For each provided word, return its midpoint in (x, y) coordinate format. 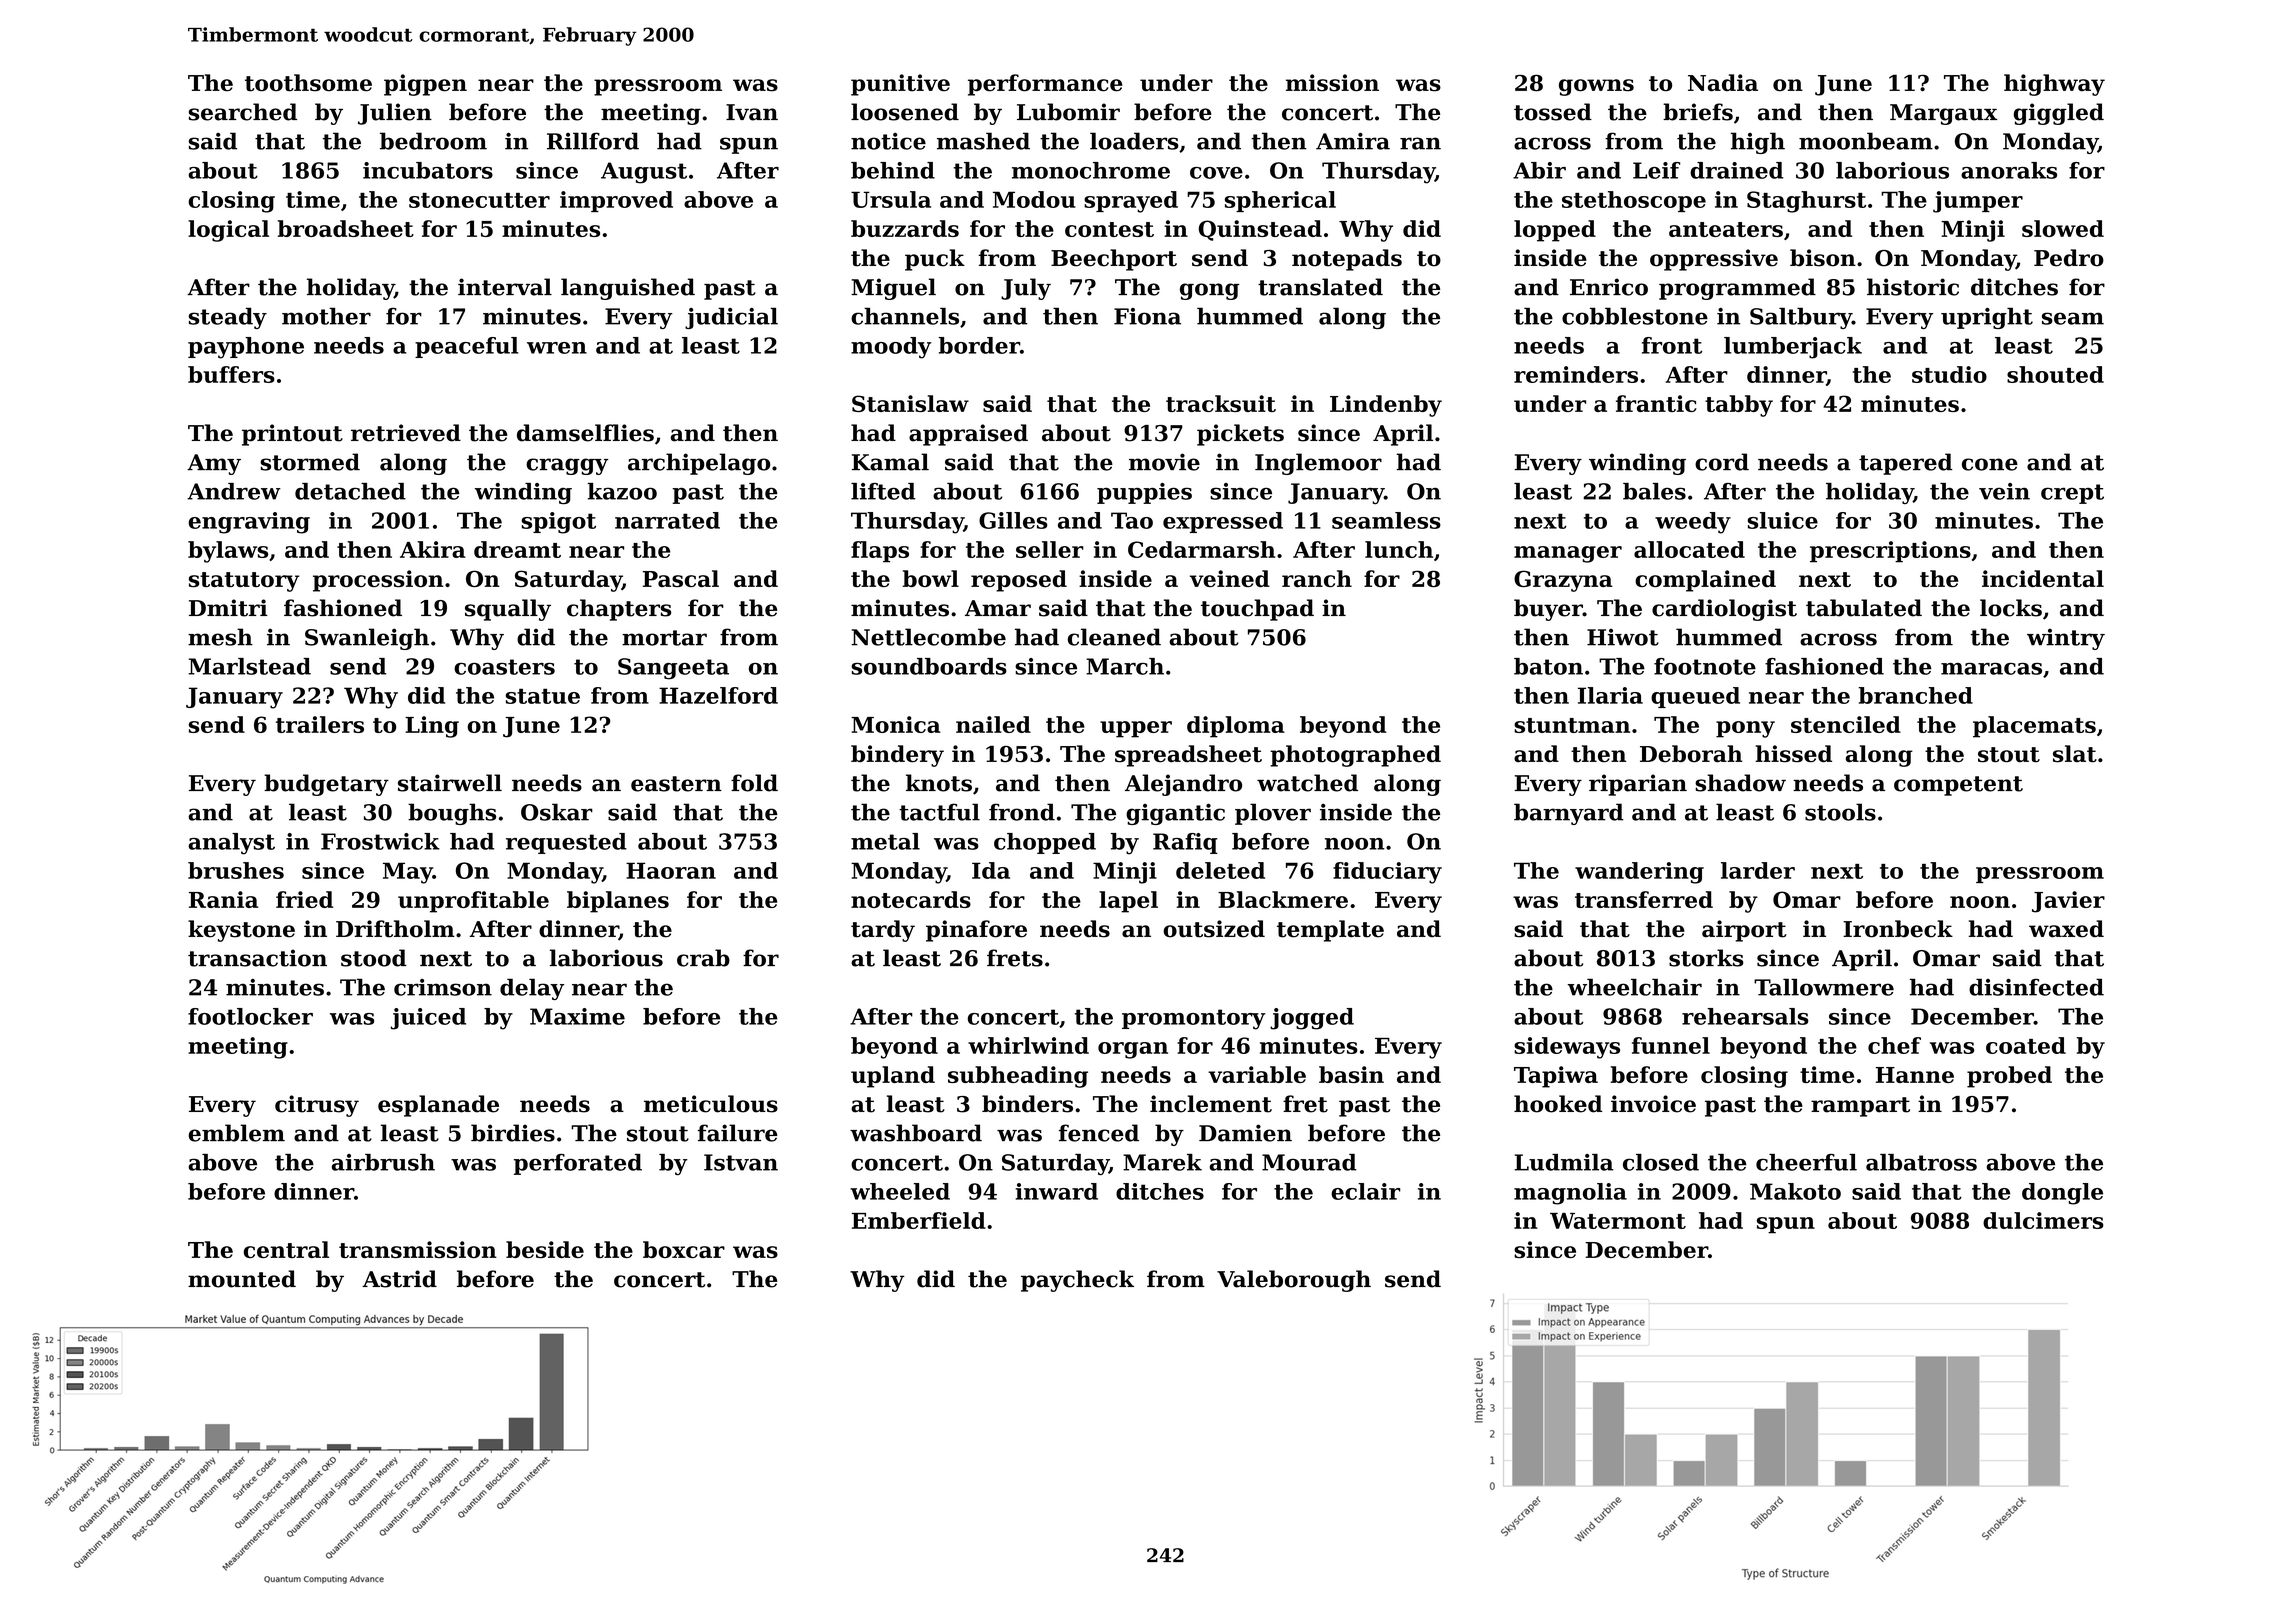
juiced (428, 1019)
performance (1045, 85)
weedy (1693, 523)
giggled (2059, 114)
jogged (1312, 1019)
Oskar (557, 812)
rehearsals (1745, 1016)
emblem (236, 1133)
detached (350, 491)
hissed (1794, 754)
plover (1273, 814)
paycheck (1077, 1281)
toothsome (308, 83)
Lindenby (1386, 406)
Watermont (1618, 1221)
